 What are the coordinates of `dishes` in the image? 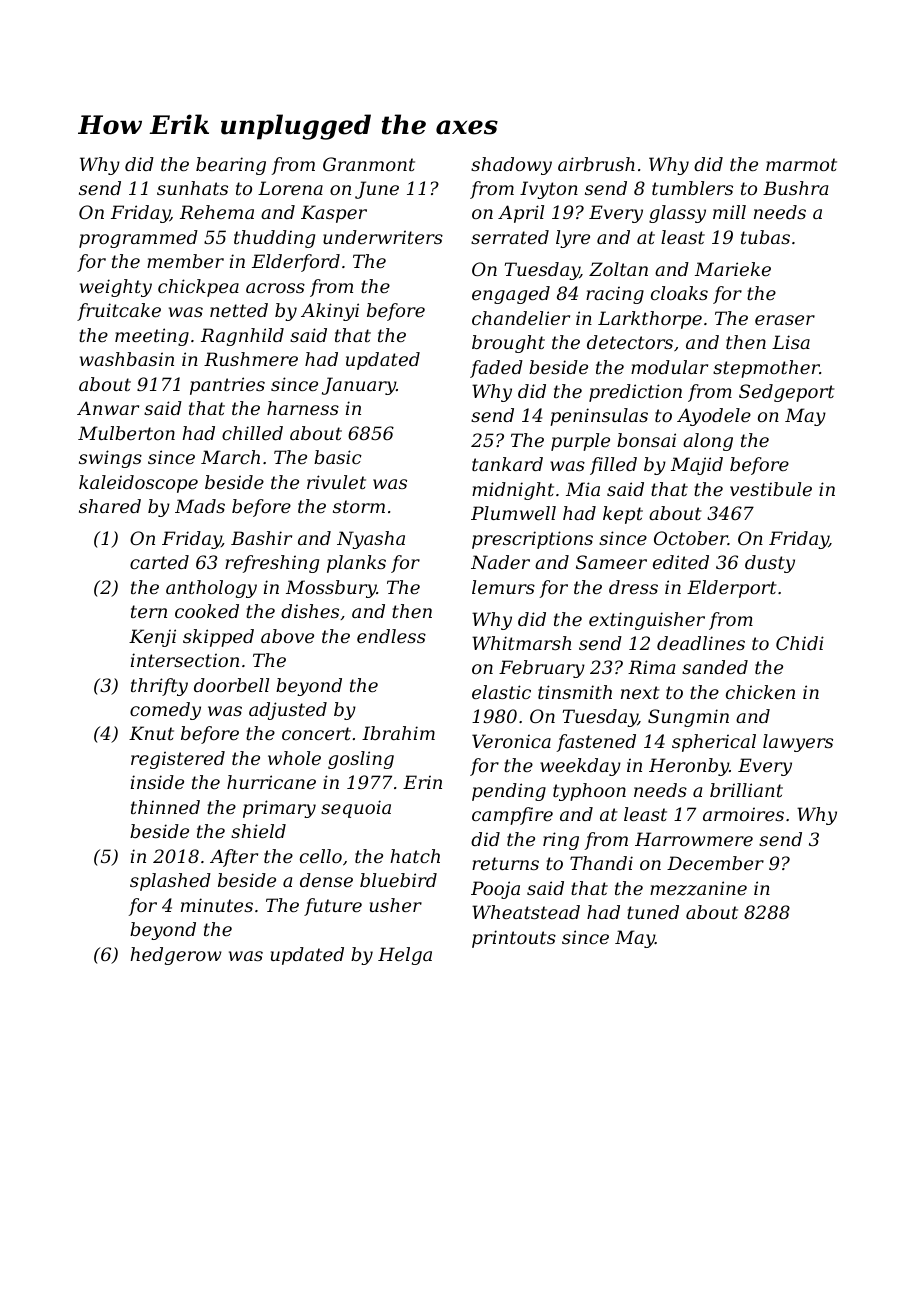 It's located at (310, 611).
